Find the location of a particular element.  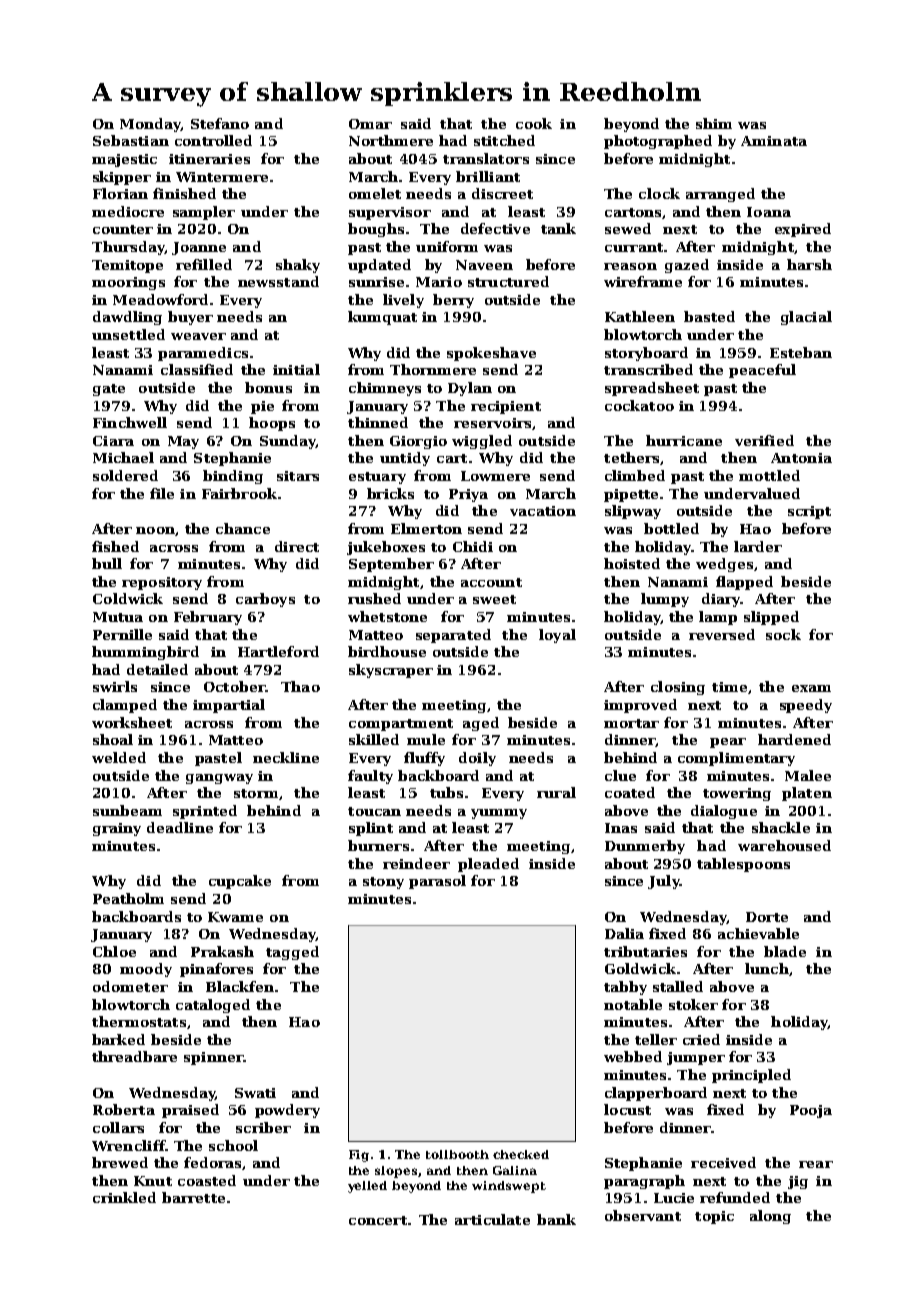

worksheet is located at coordinates (132, 722).
